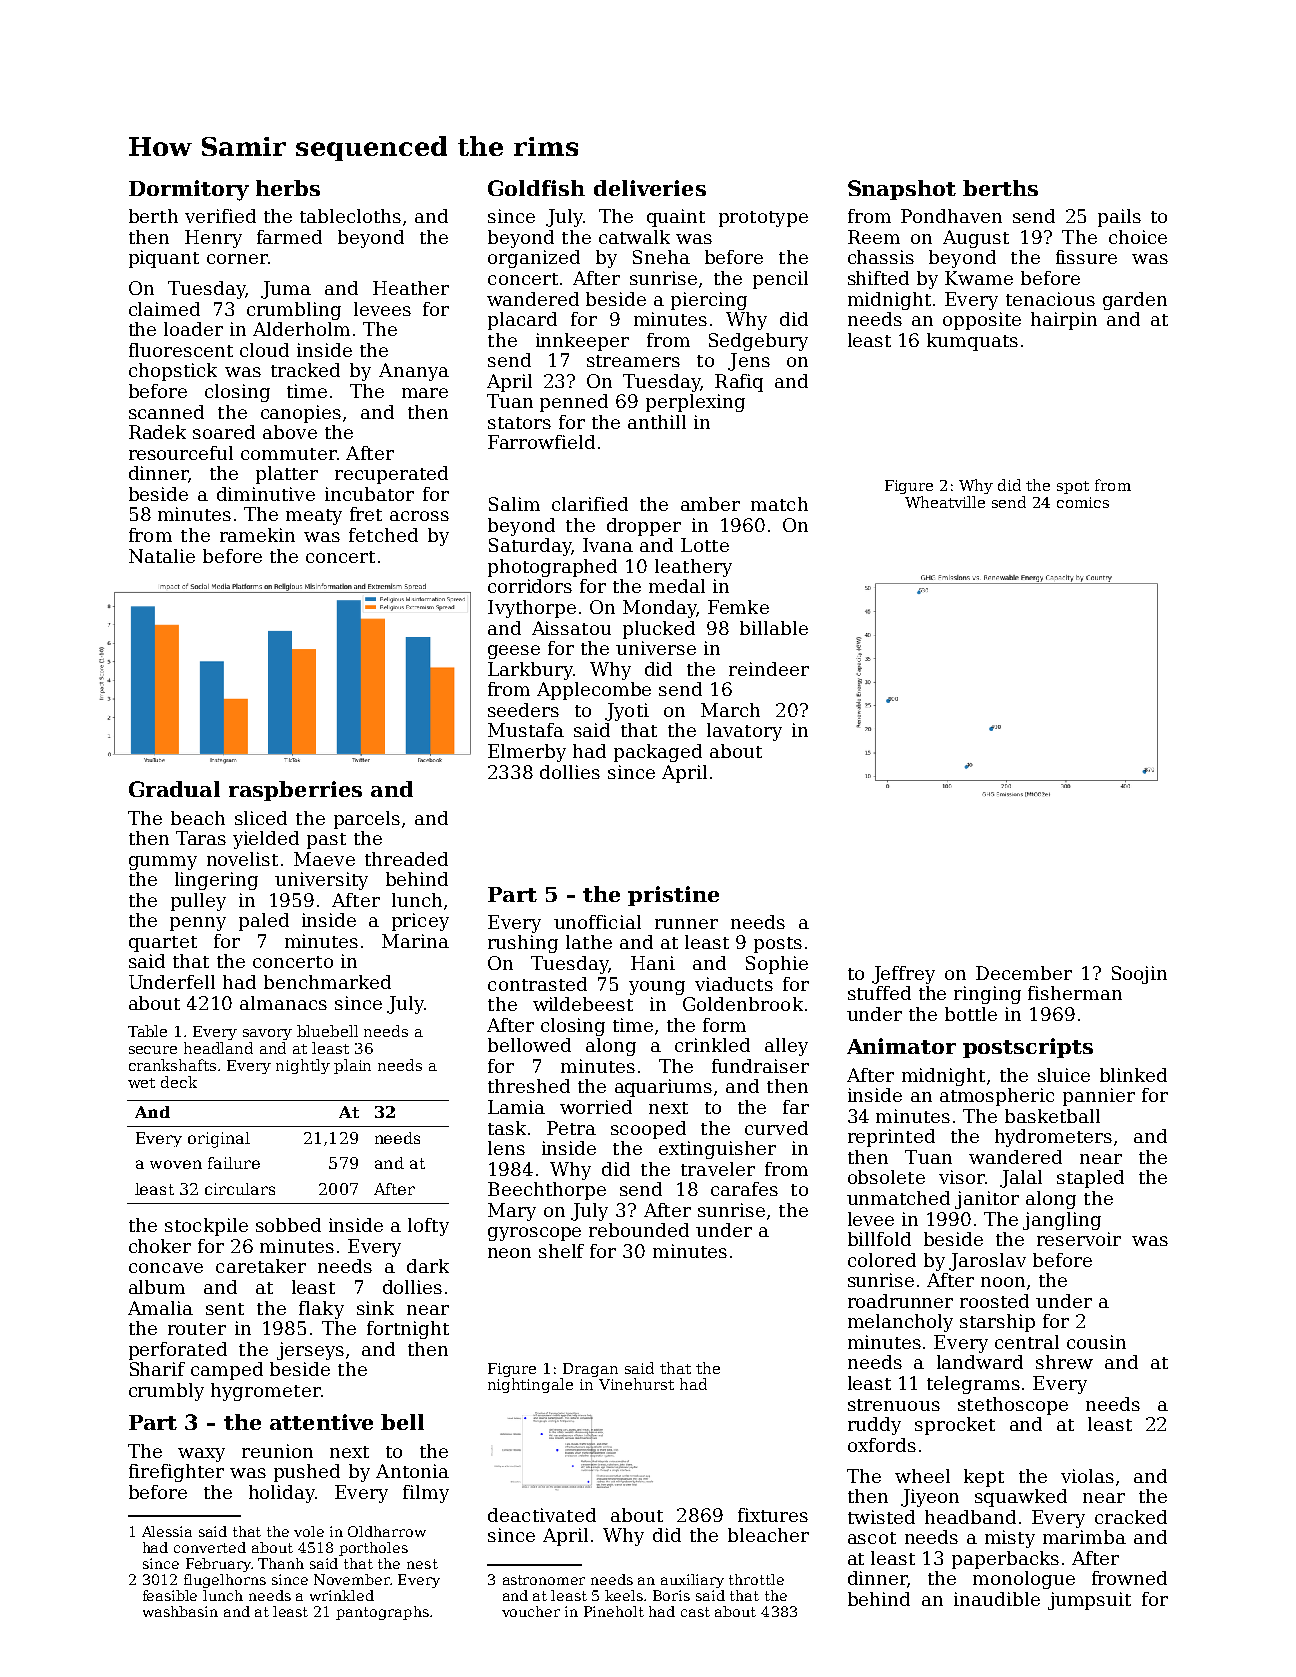 The image size is (1296, 1677). Describe the element at coordinates (1131, 1517) in the document. I see `cracked` at that location.
